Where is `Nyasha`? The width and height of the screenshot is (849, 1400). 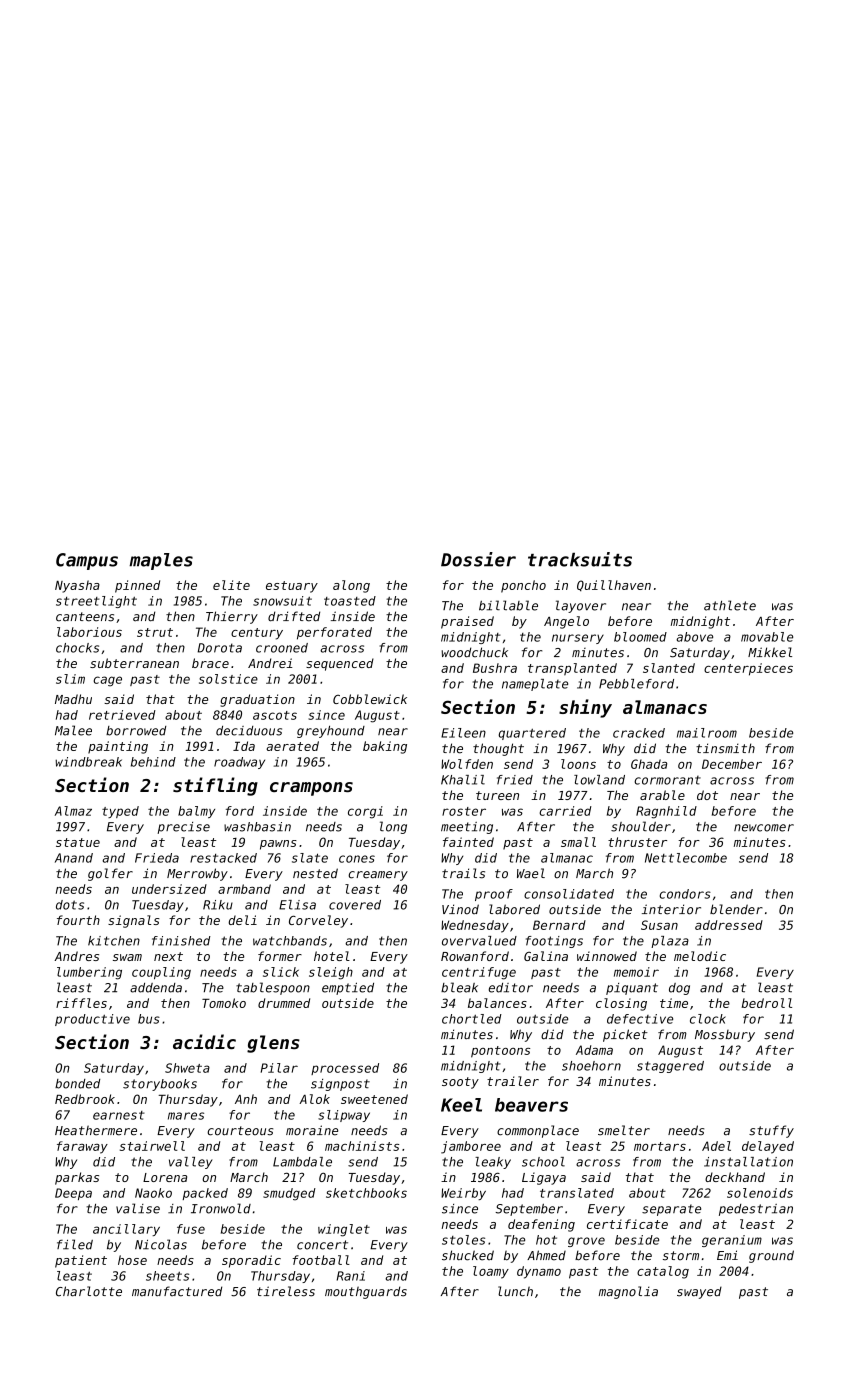 Nyasha is located at coordinates (77, 586).
